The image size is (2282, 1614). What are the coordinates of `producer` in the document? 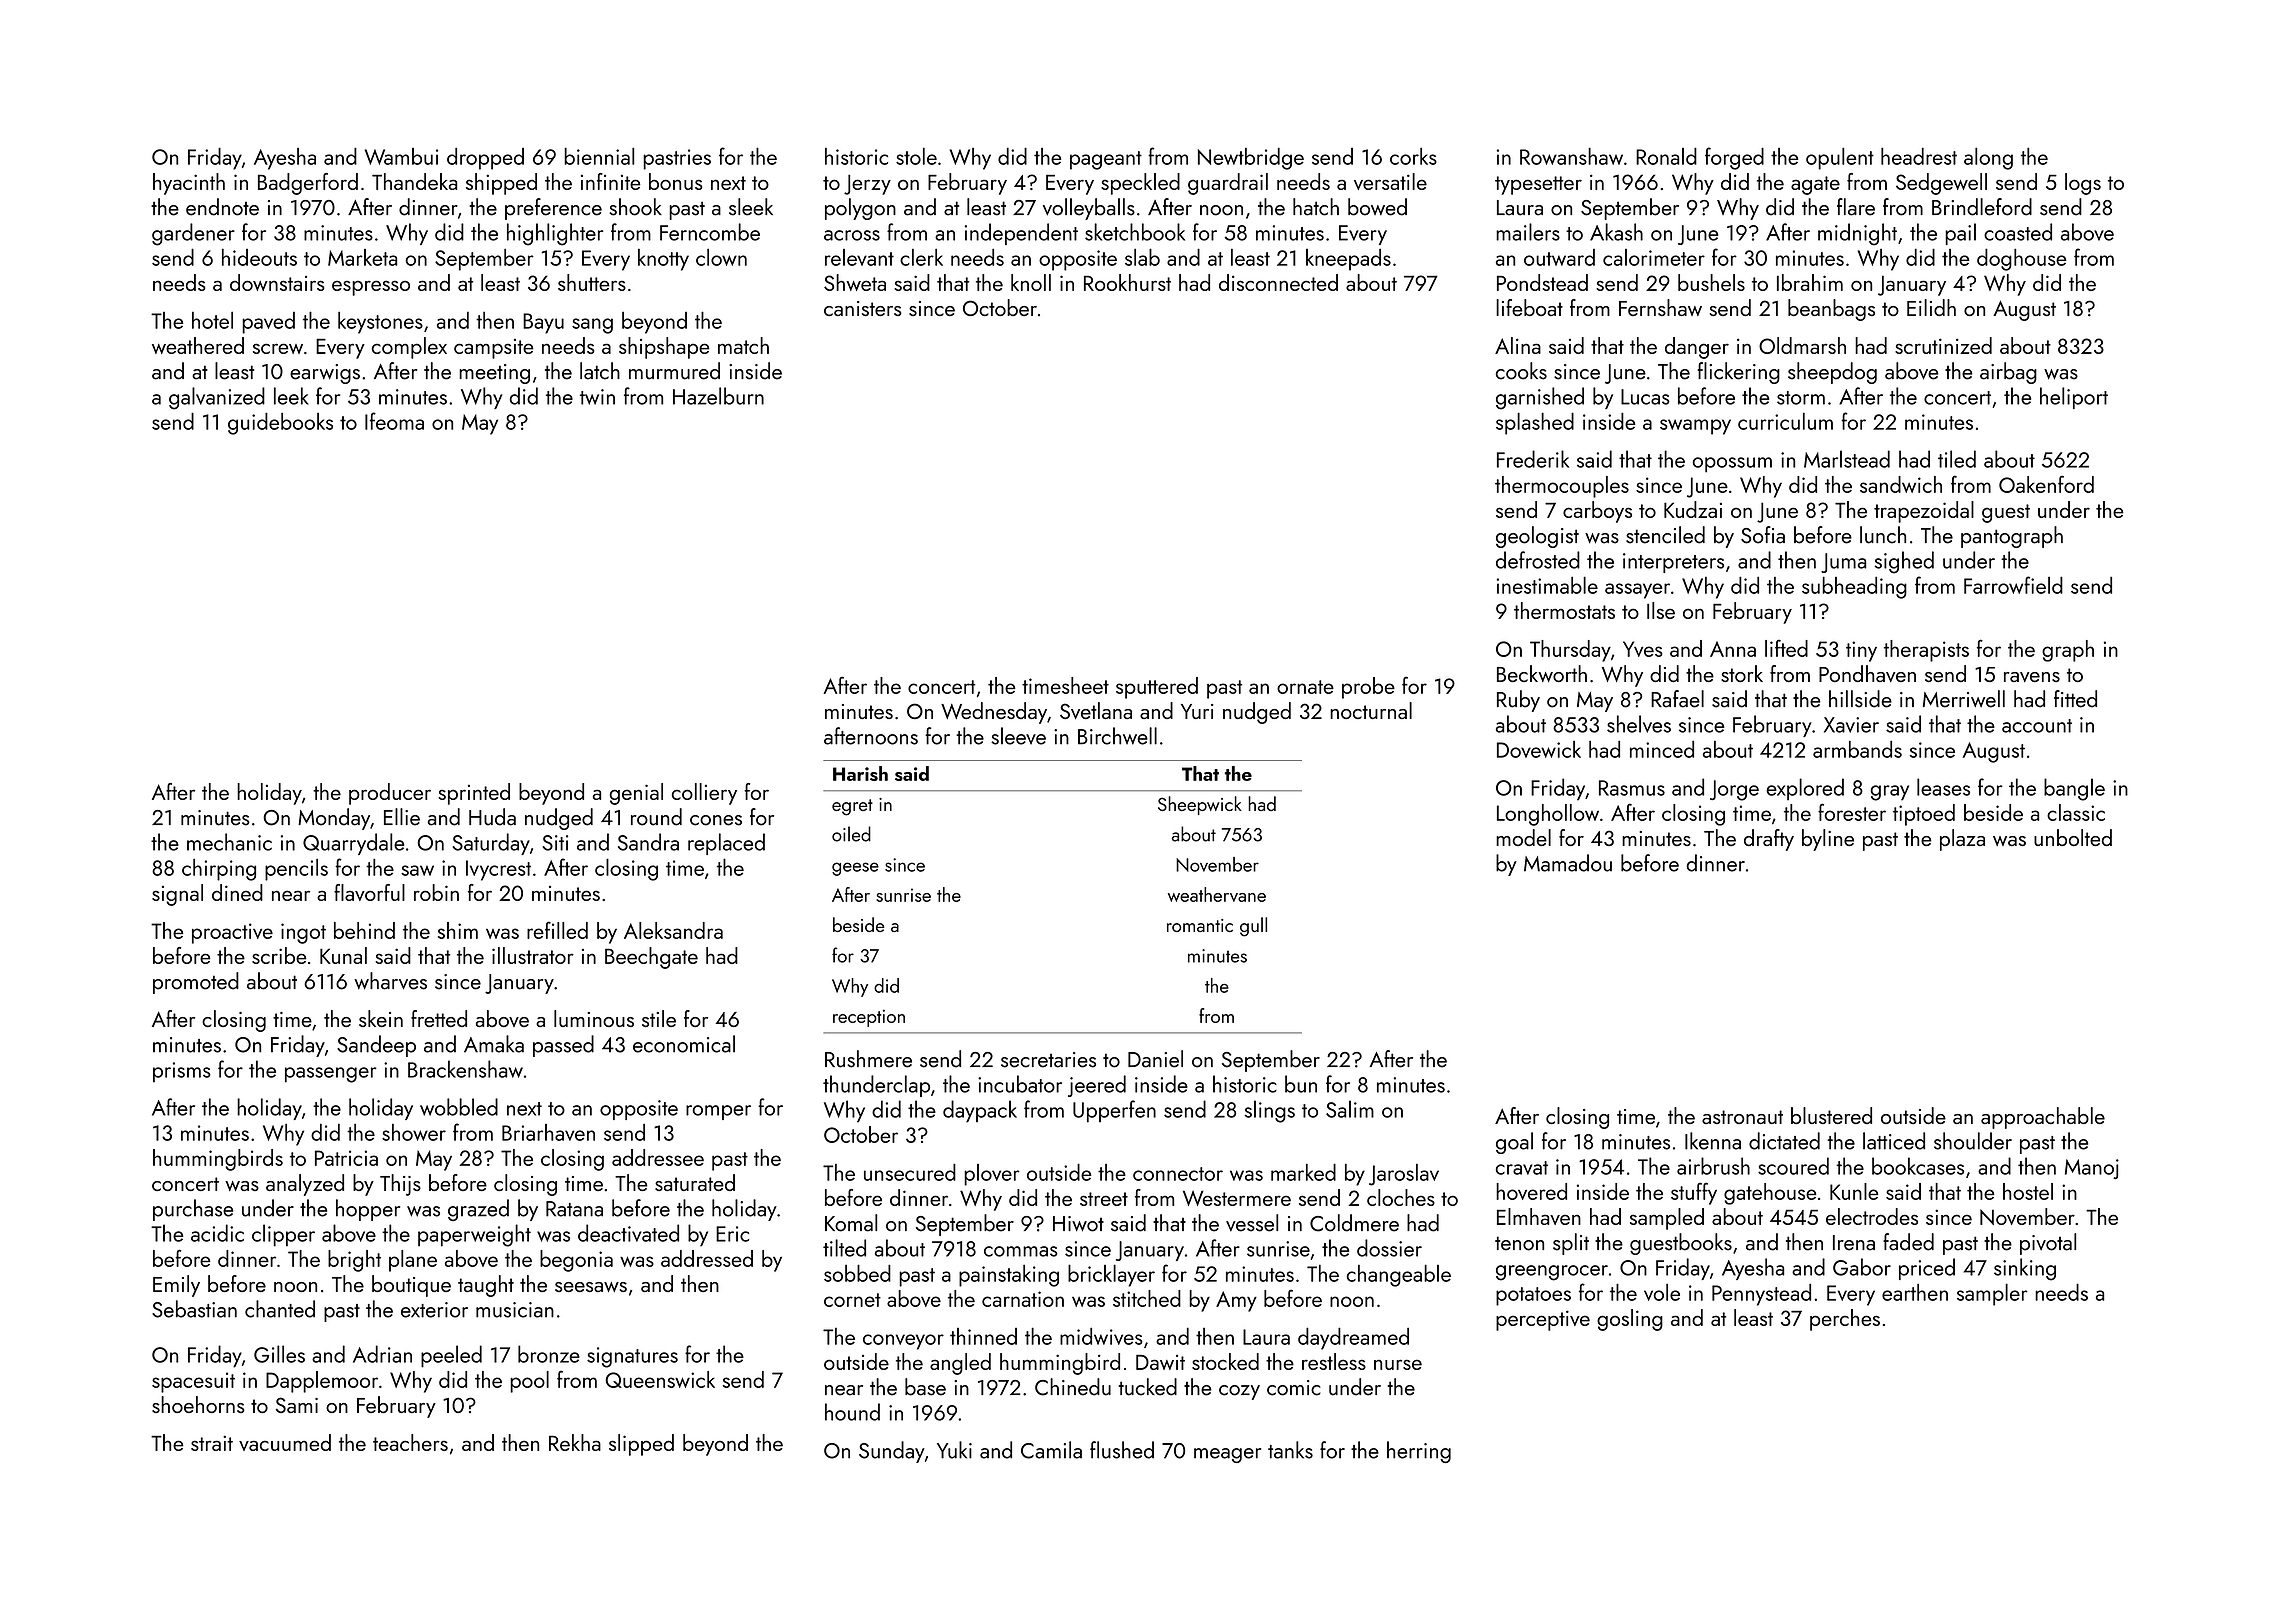 It's located at (390, 794).
